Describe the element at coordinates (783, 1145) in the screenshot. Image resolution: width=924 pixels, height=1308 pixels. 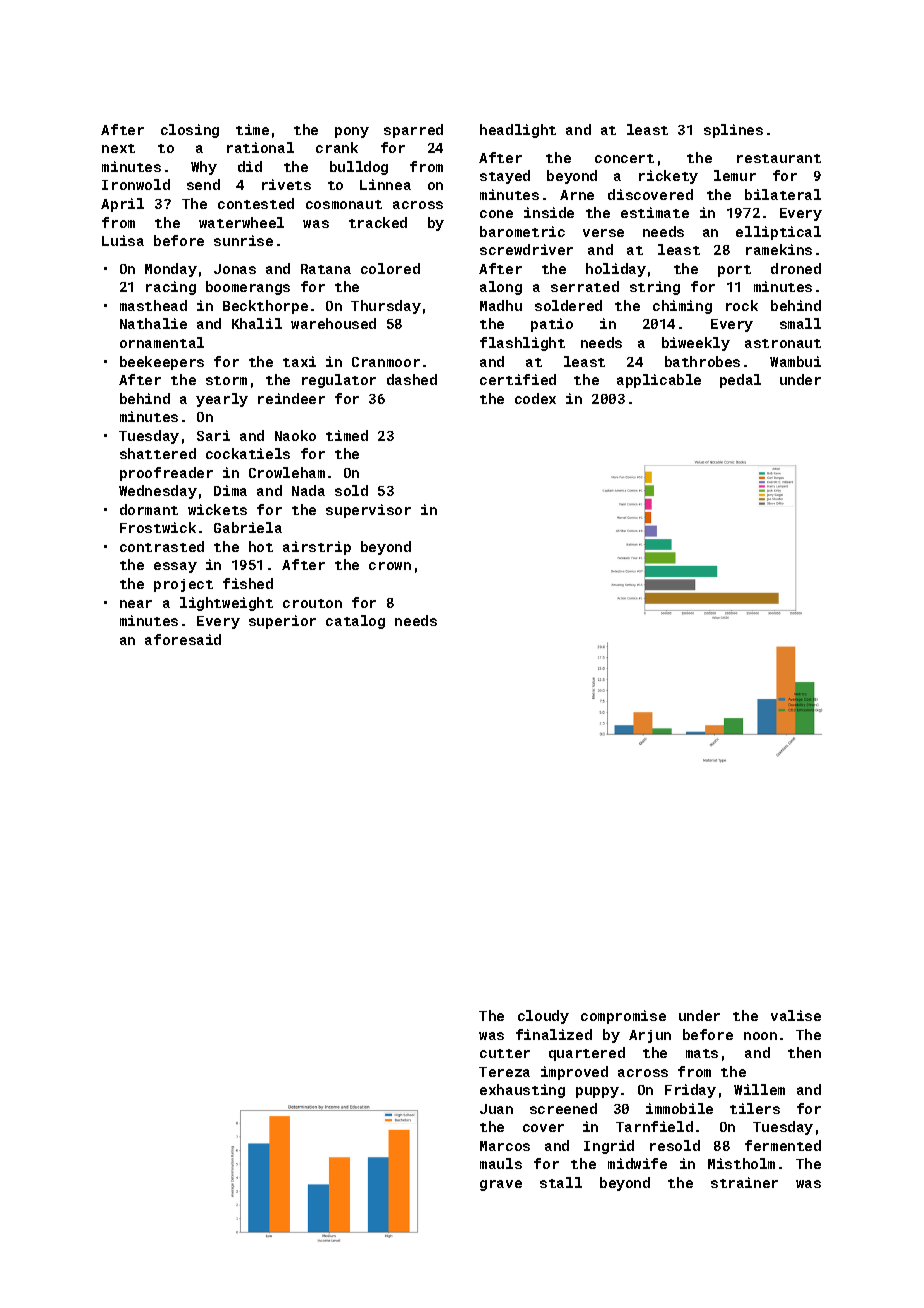
I see `fermented` at that location.
